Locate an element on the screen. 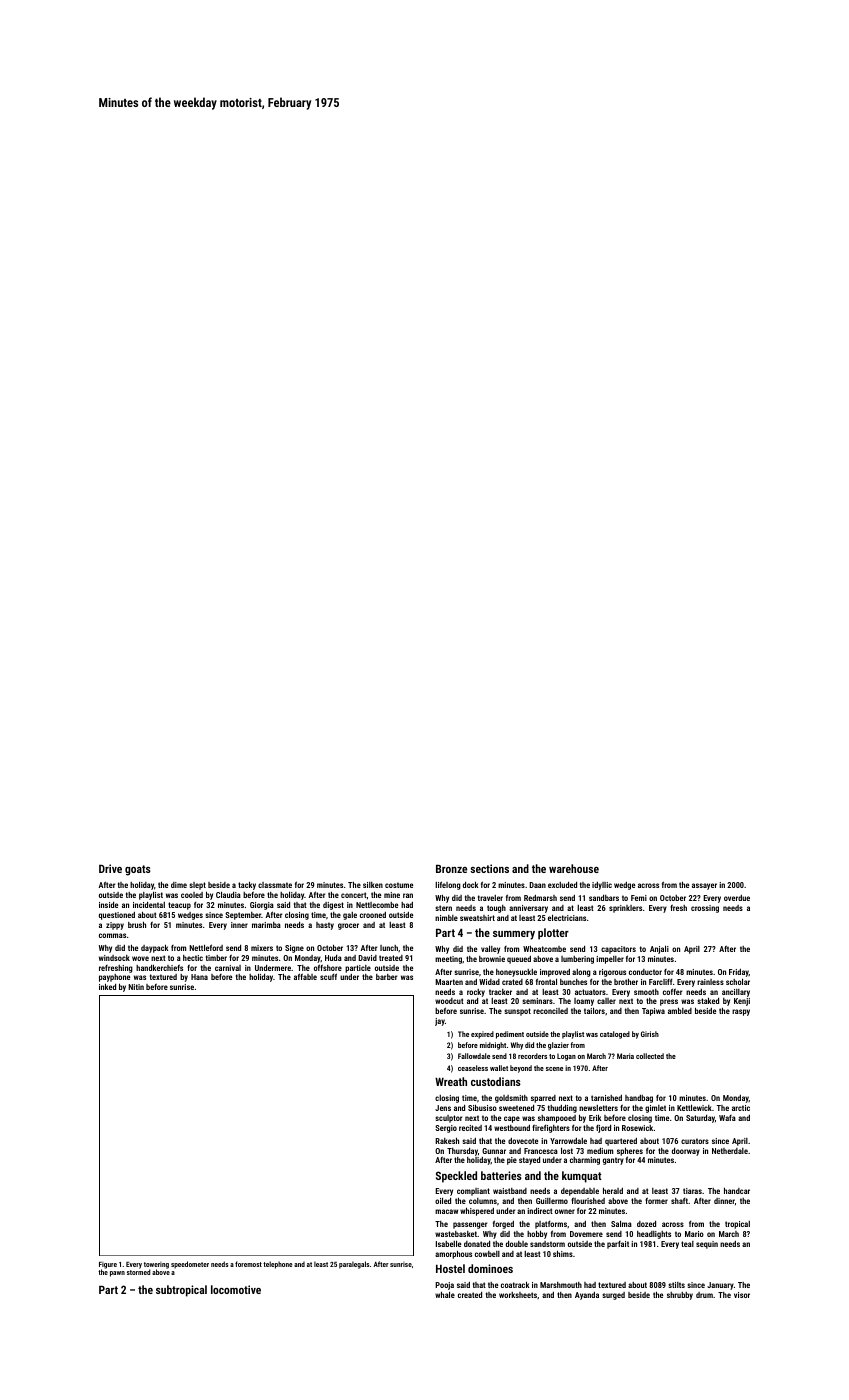 This screenshot has height=1400, width=849. whale is located at coordinates (445, 1294).
